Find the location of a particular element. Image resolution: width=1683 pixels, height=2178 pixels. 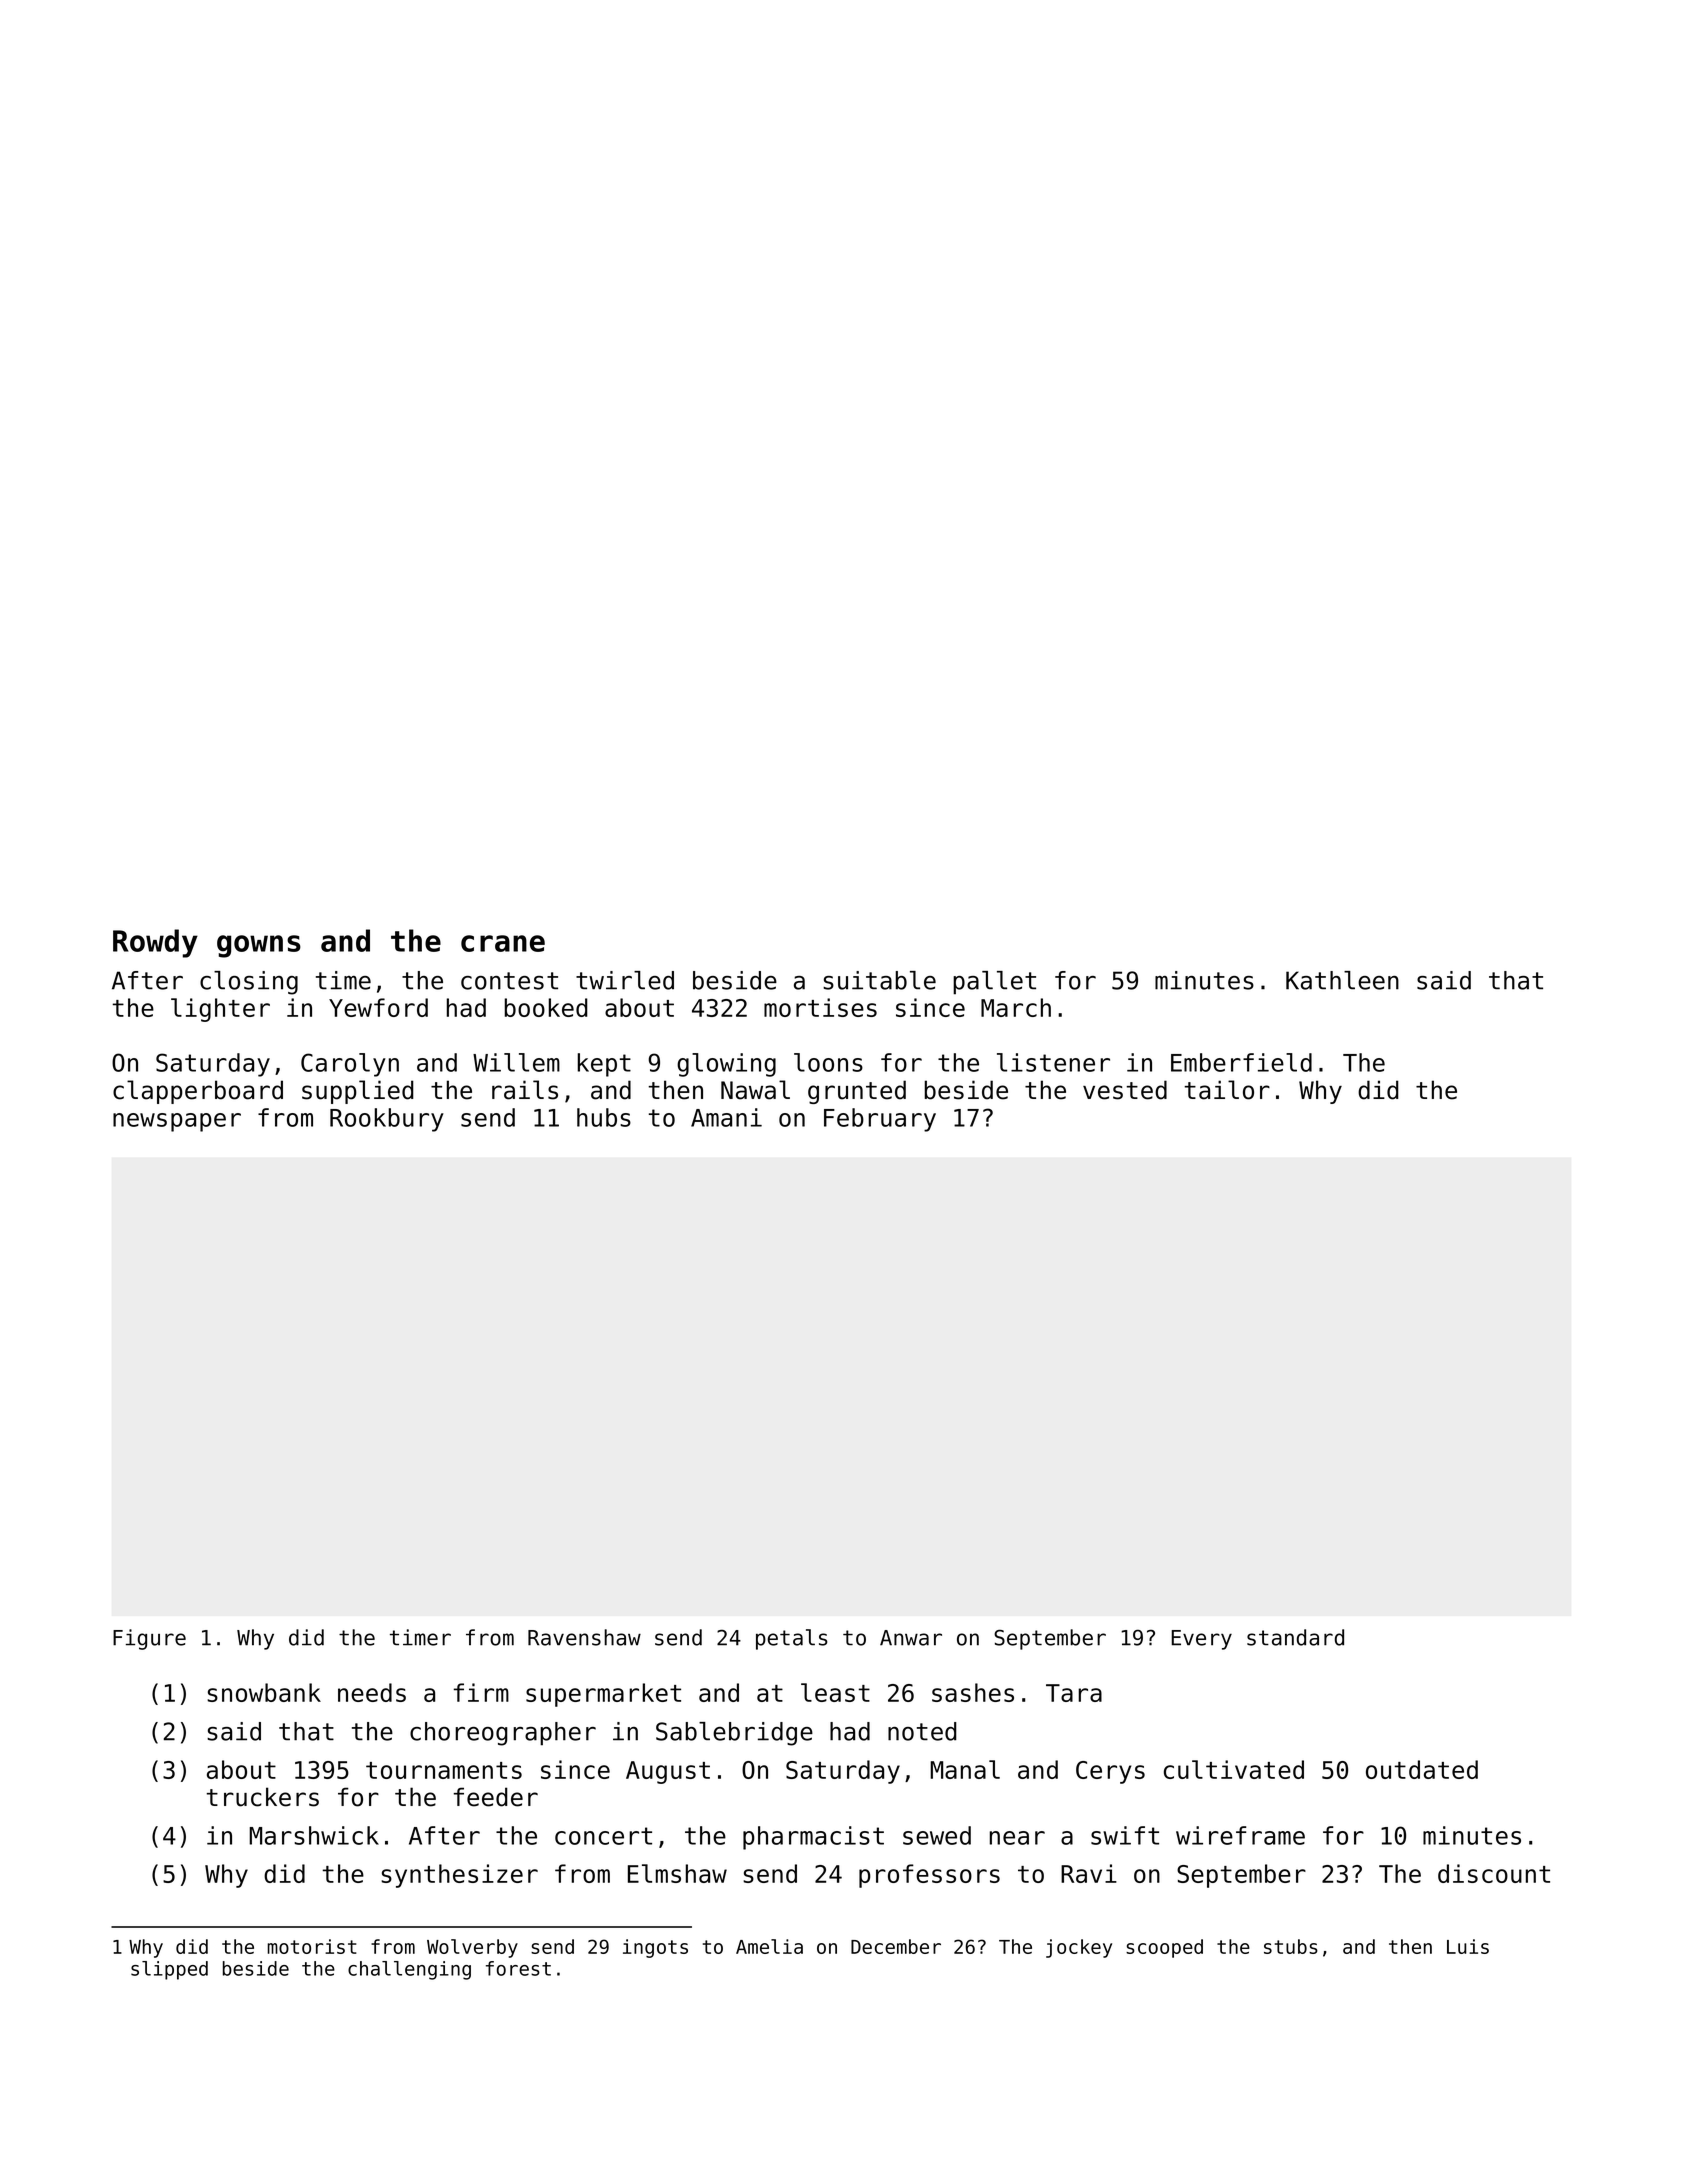

tailor is located at coordinates (1227, 1090).
